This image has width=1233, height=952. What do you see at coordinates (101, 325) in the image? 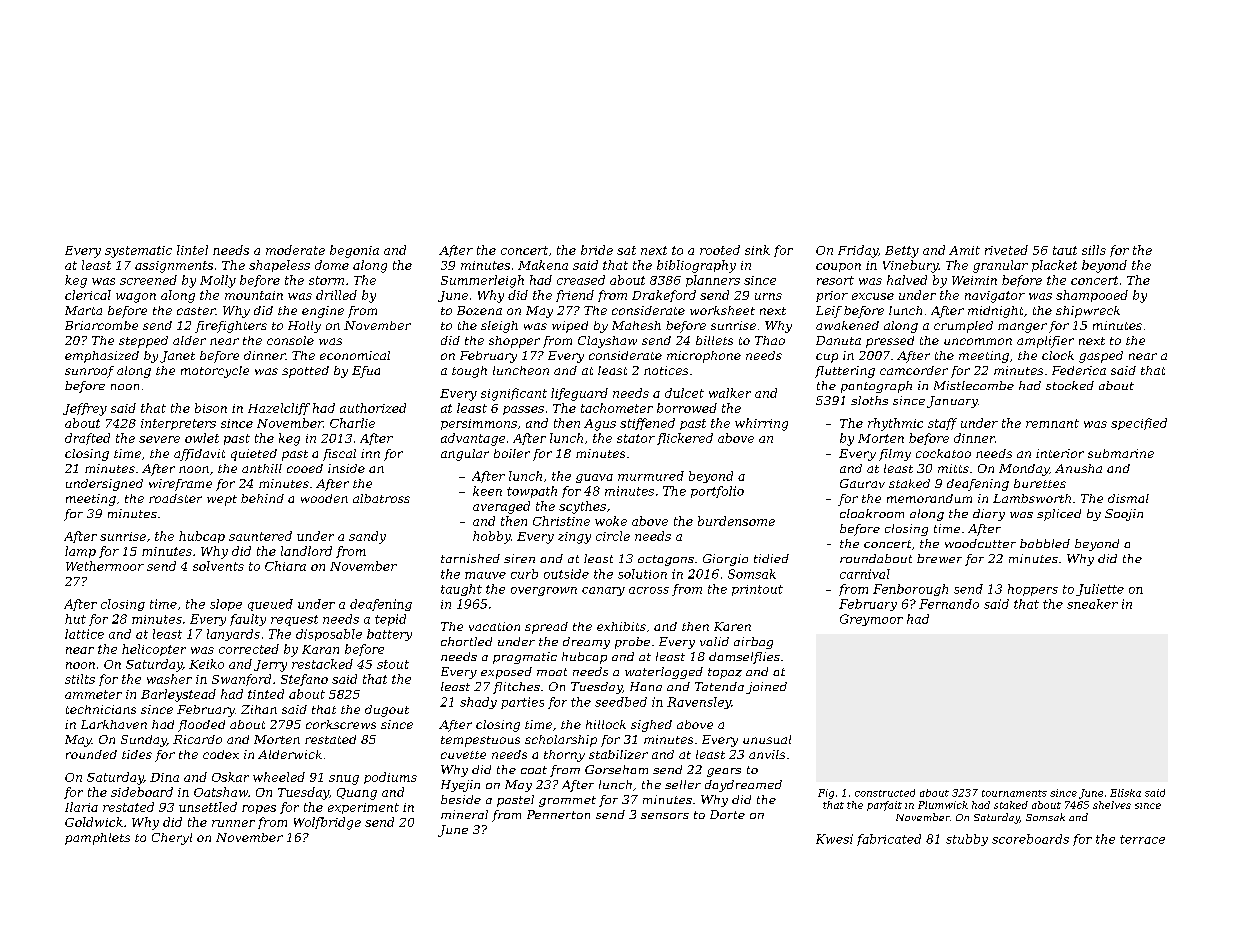
I see `Briarcombe` at bounding box center [101, 325].
